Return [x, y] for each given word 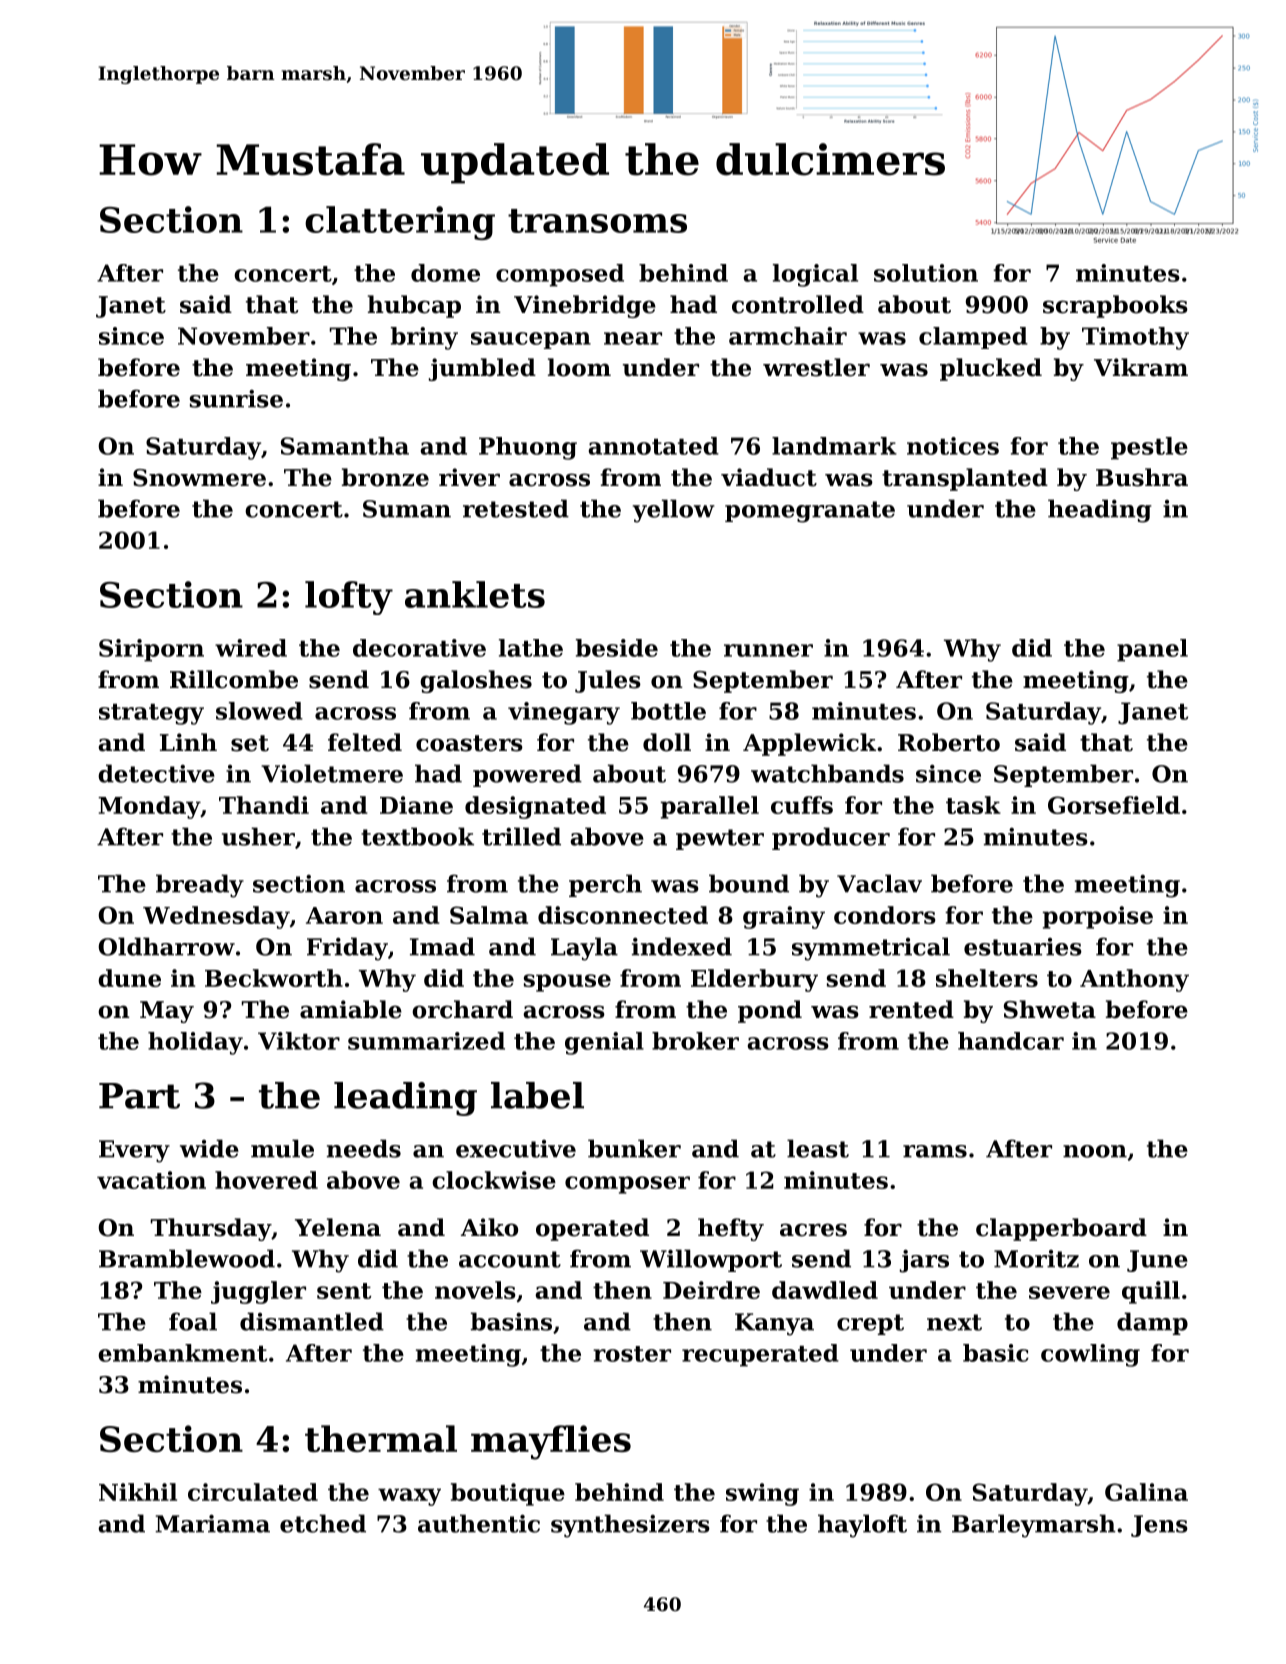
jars [924, 1261]
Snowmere [199, 478]
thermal [381, 1438]
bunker [634, 1148]
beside [617, 648]
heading [1100, 511]
